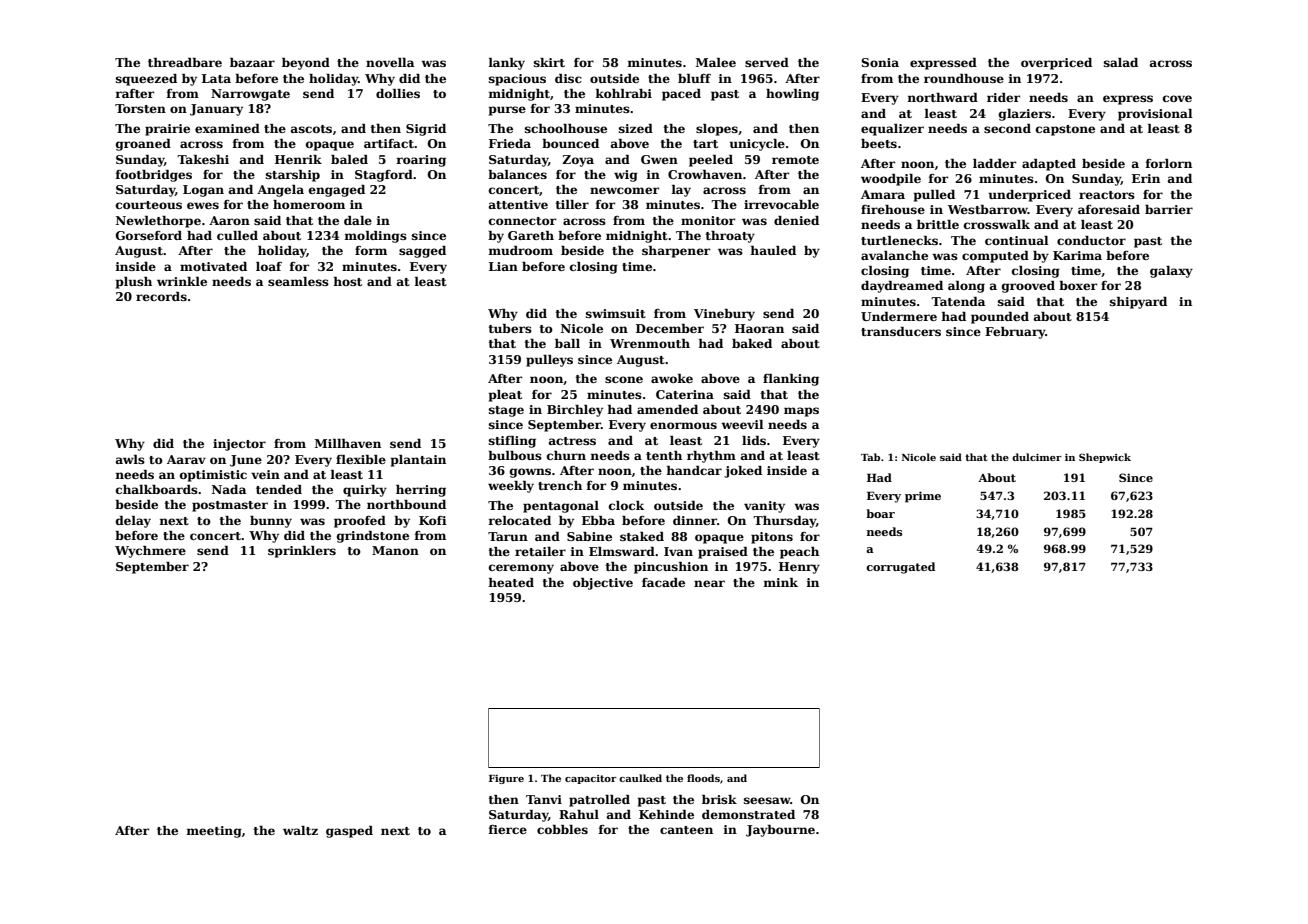 This screenshot has width=1308, height=924. Describe the element at coordinates (716, 62) in the screenshot. I see `Malee` at that location.
